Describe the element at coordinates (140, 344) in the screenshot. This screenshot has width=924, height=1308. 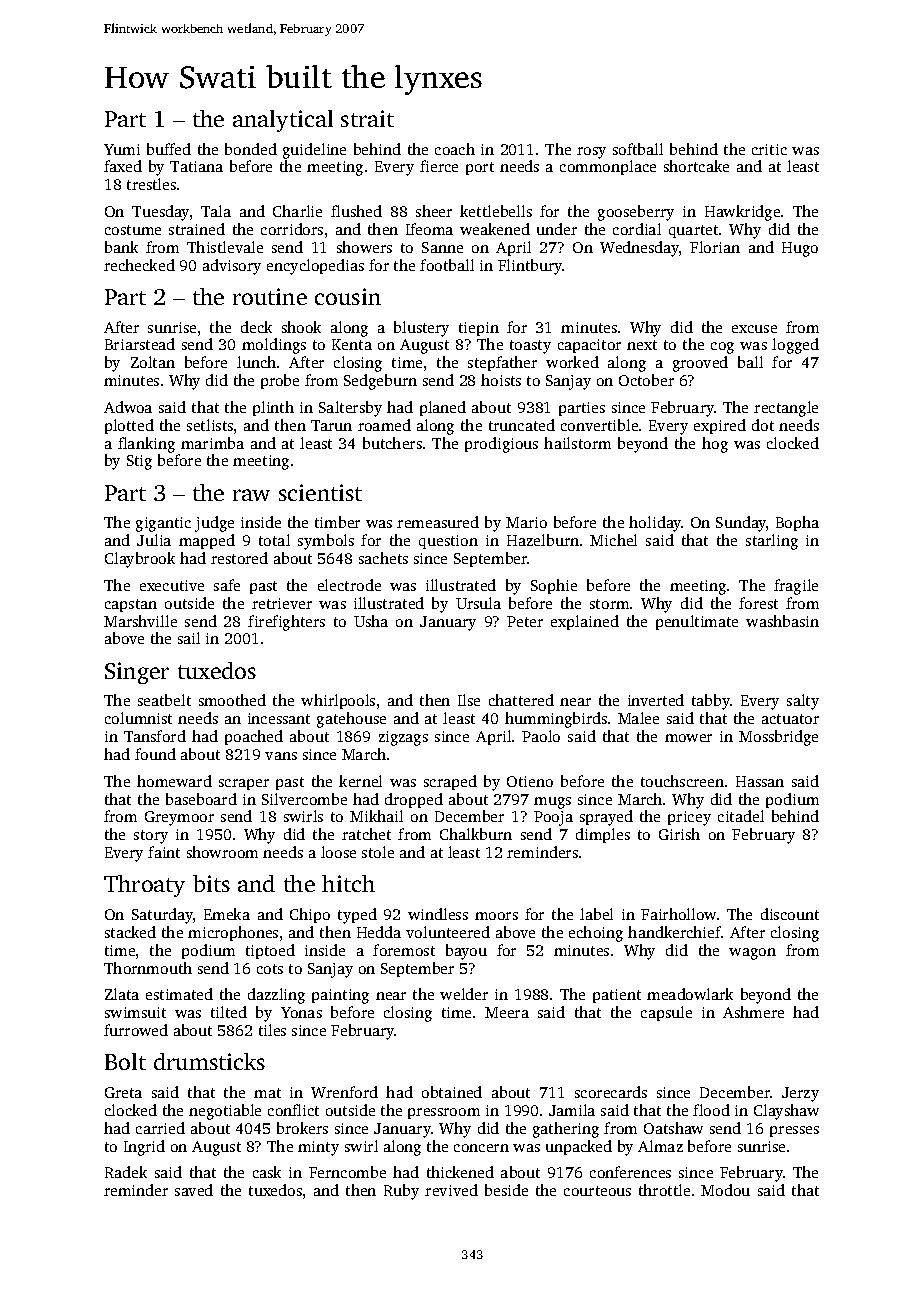
I see `Briarstead` at that location.
